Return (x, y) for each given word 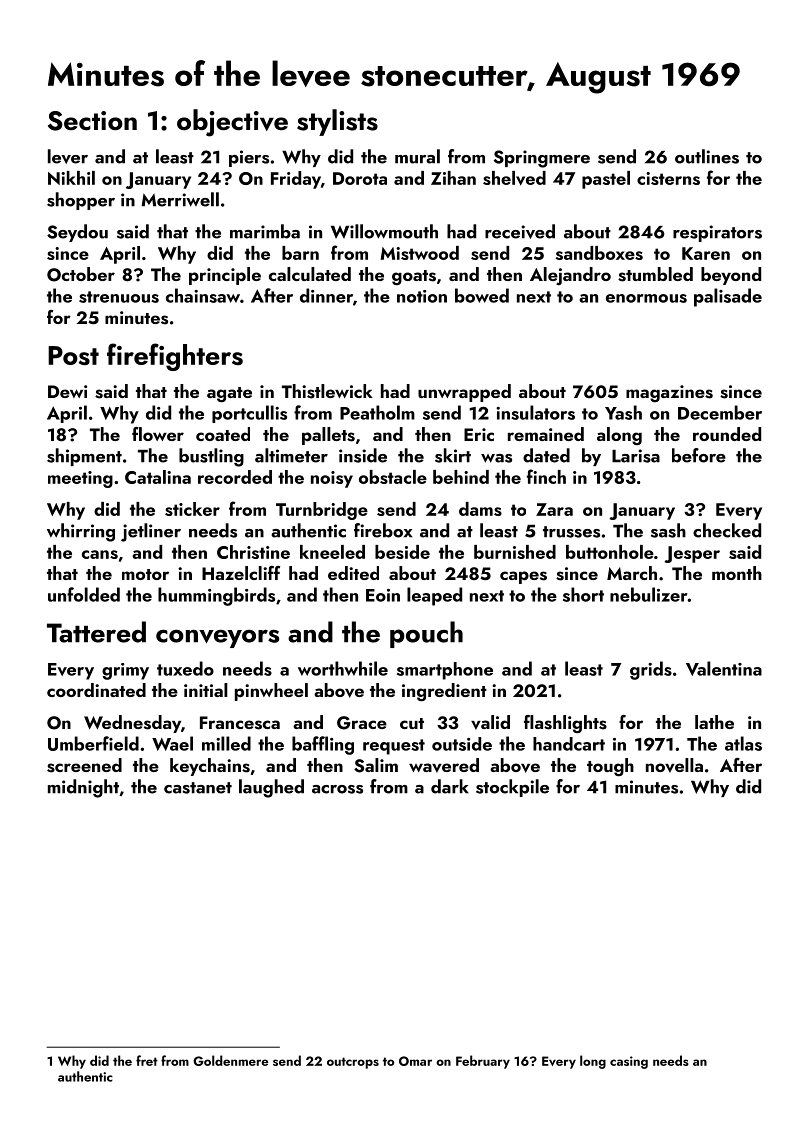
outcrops (353, 1063)
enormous (646, 298)
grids (651, 670)
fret (147, 1060)
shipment (84, 457)
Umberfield (93, 743)
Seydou (77, 233)
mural (417, 156)
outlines (707, 156)
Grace (362, 723)
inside (363, 455)
